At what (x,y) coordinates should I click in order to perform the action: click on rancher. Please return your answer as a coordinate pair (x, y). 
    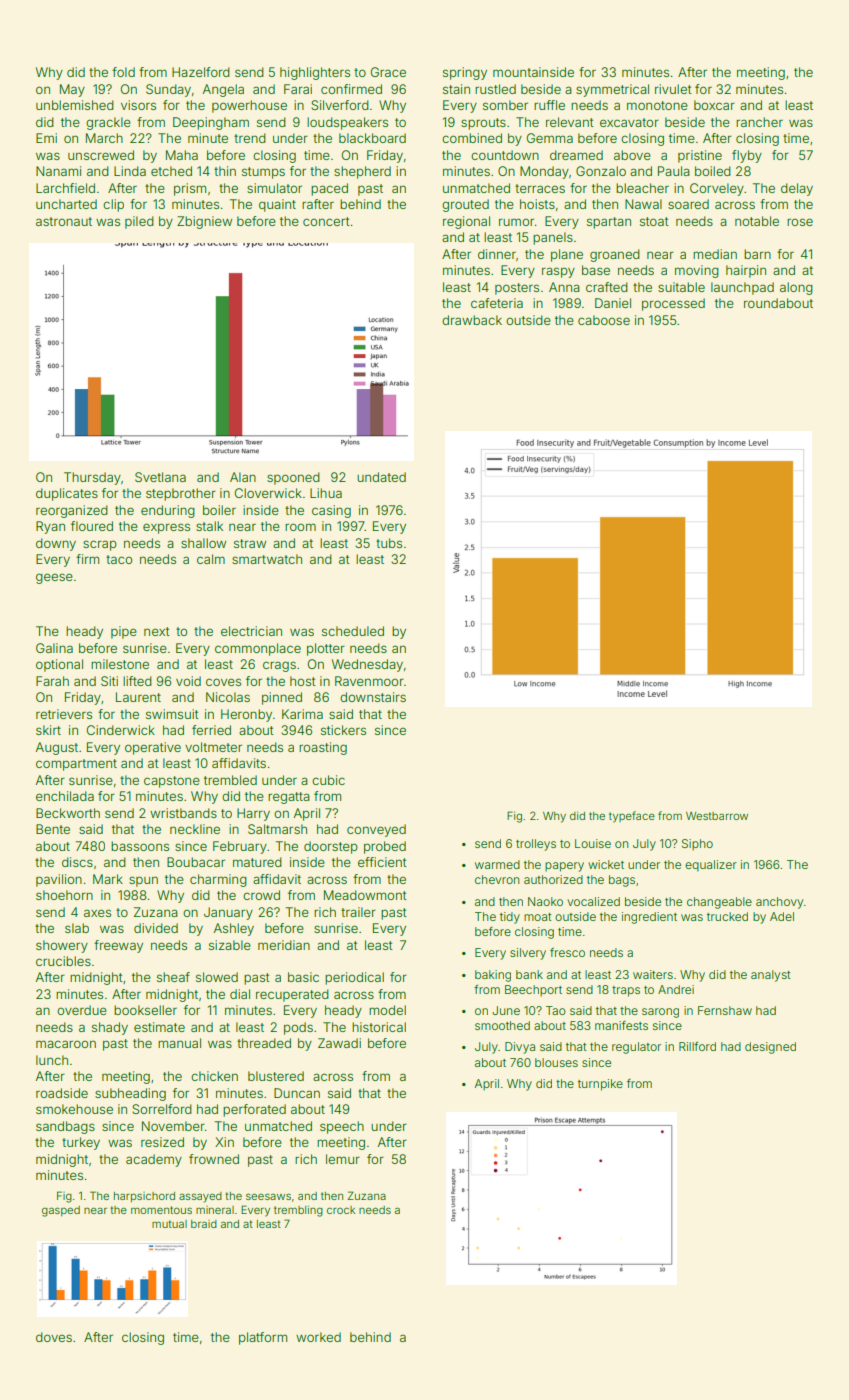
    Looking at the image, I should click on (759, 122).
